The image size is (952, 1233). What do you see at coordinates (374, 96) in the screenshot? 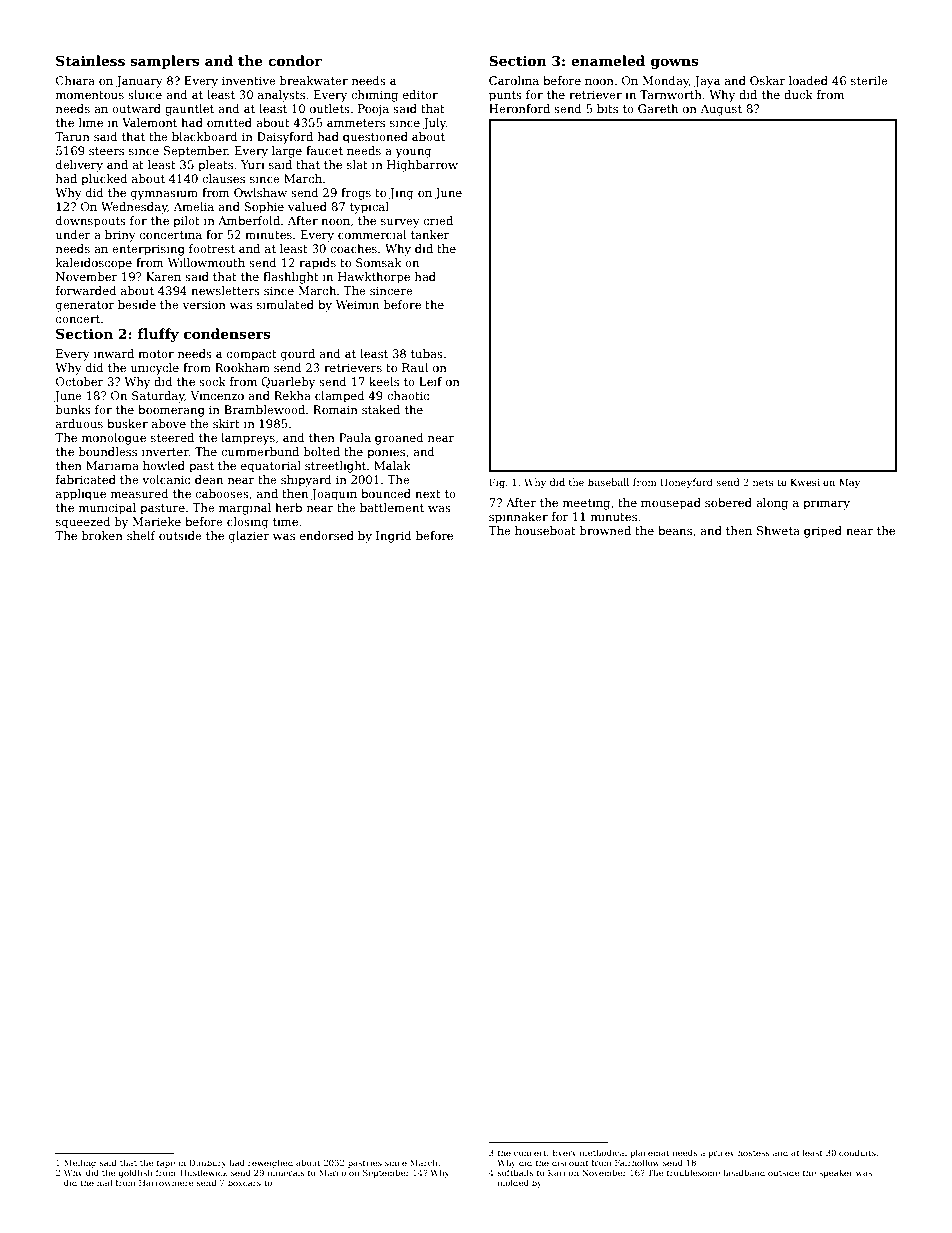
I see `chiming` at bounding box center [374, 96].
